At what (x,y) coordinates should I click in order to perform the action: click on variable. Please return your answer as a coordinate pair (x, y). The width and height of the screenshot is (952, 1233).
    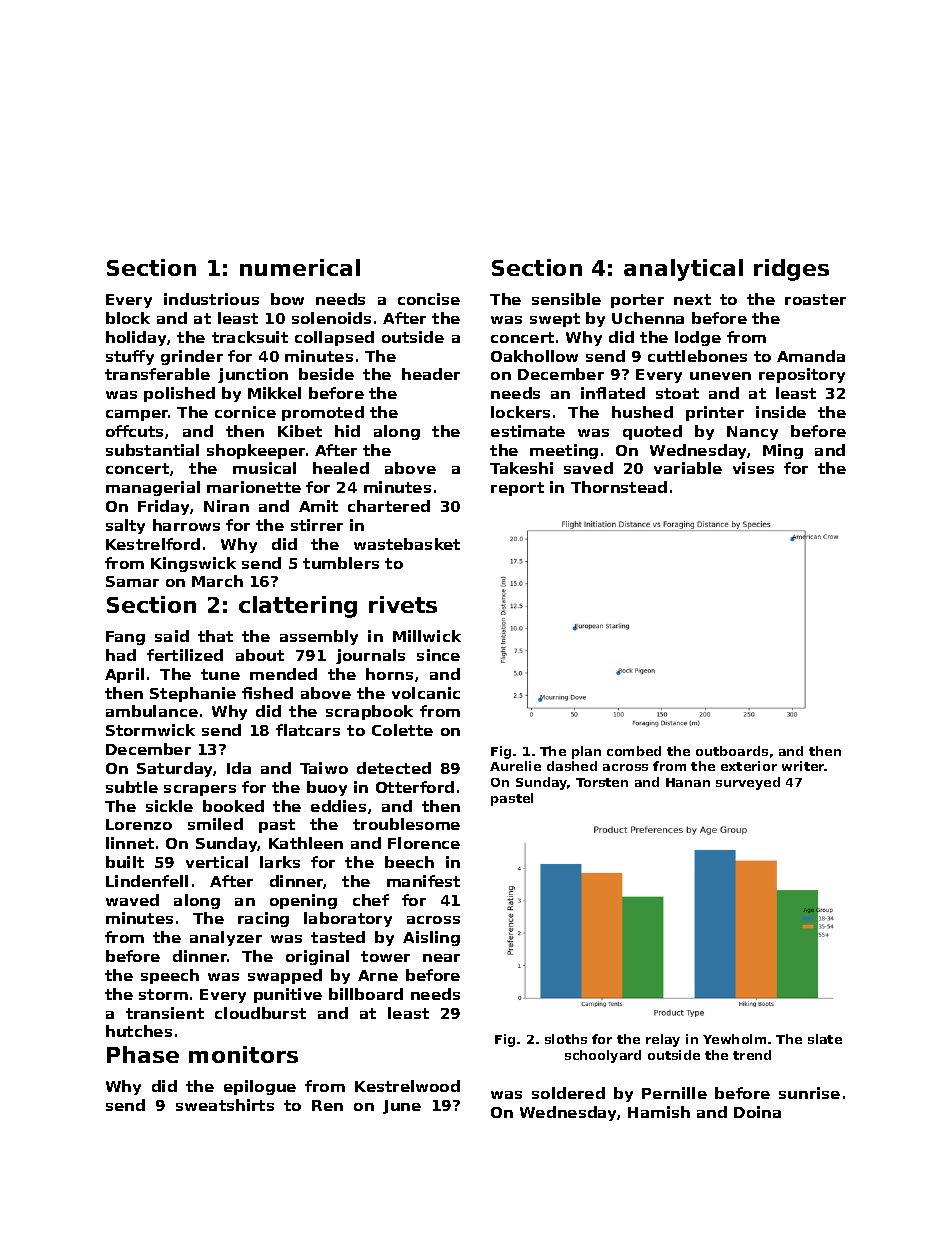
    Looking at the image, I should click on (688, 468).
